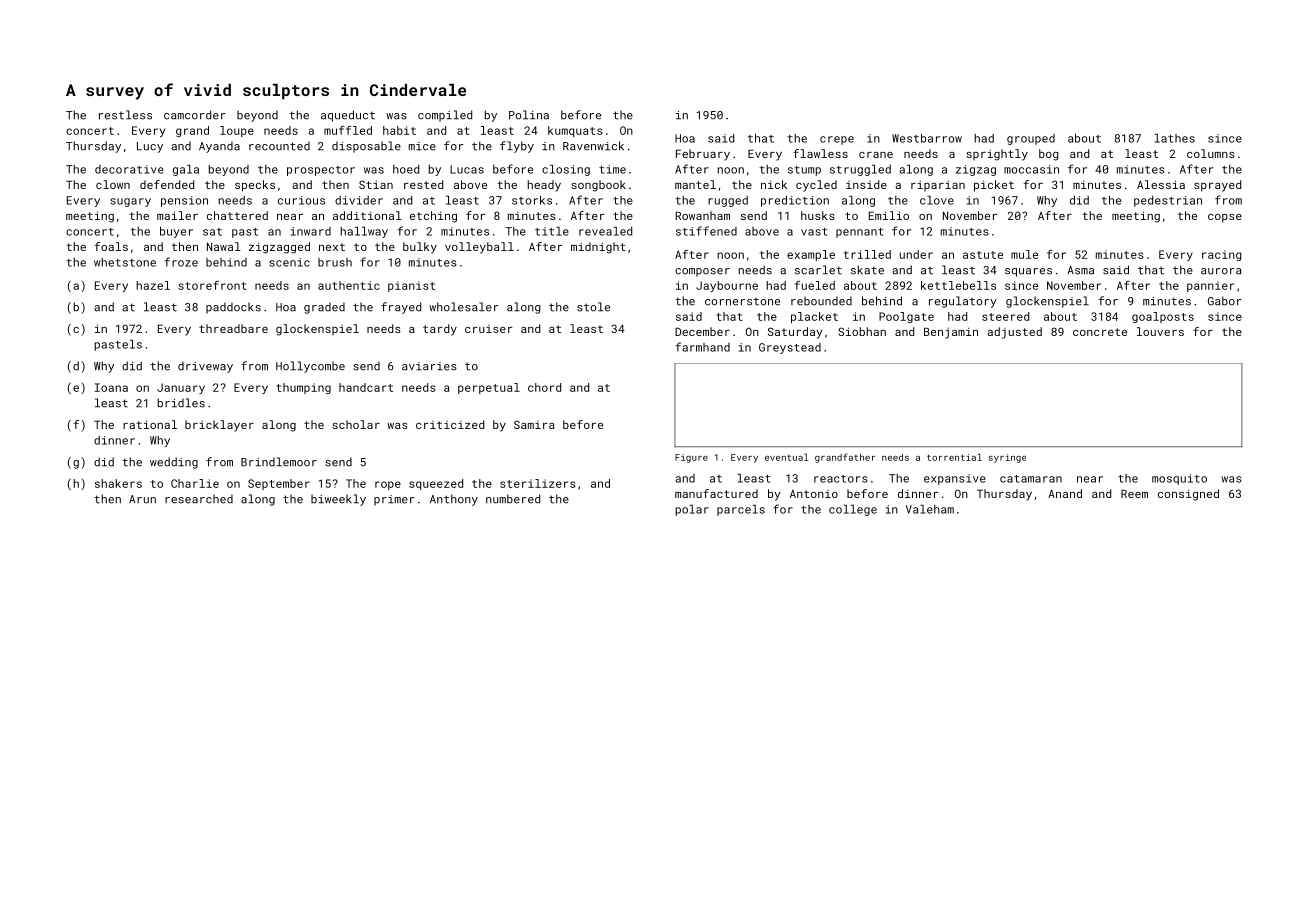  Describe the element at coordinates (741, 510) in the screenshot. I see `parcels` at that location.
